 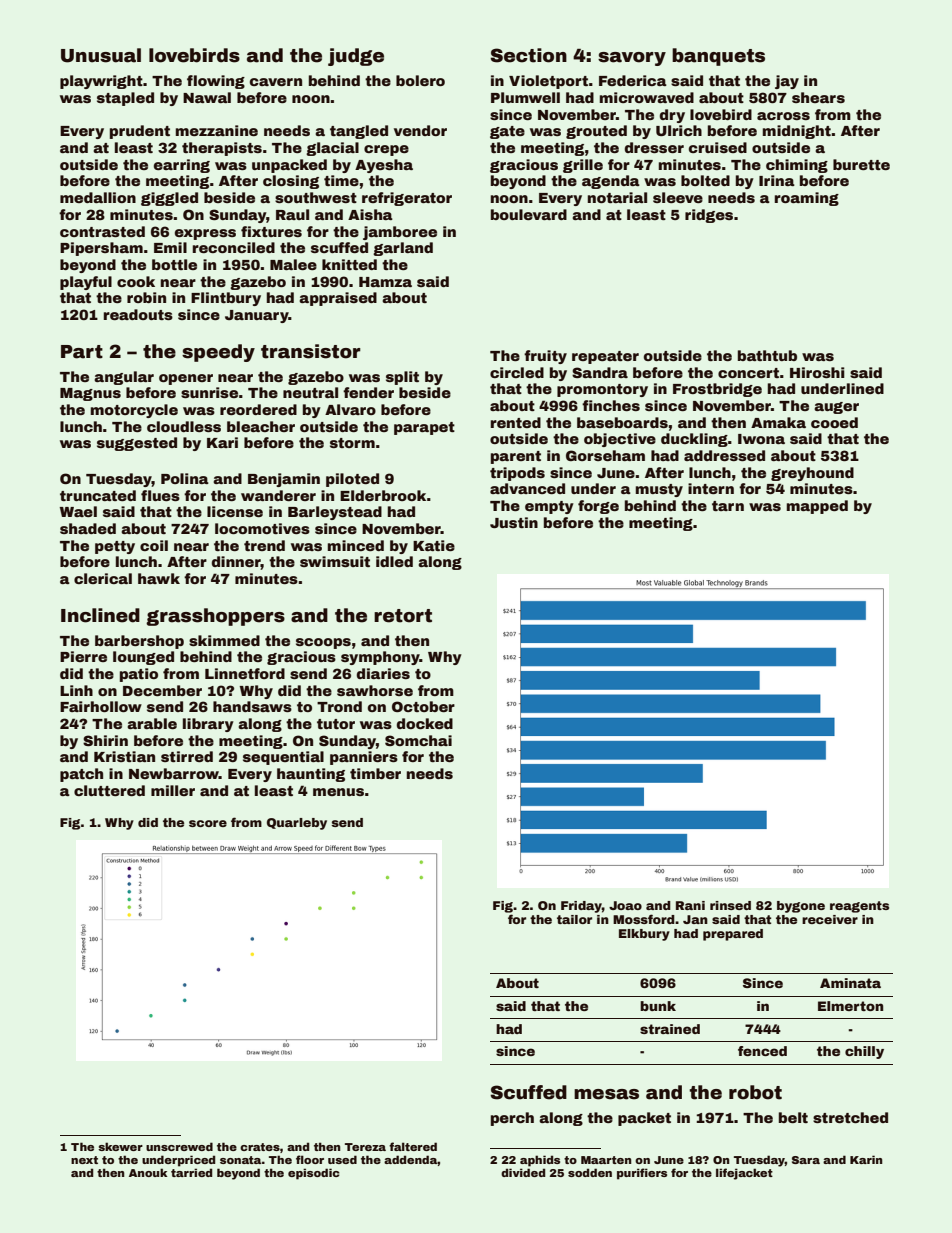 What do you see at coordinates (777, 180) in the image?
I see `Irina` at bounding box center [777, 180].
